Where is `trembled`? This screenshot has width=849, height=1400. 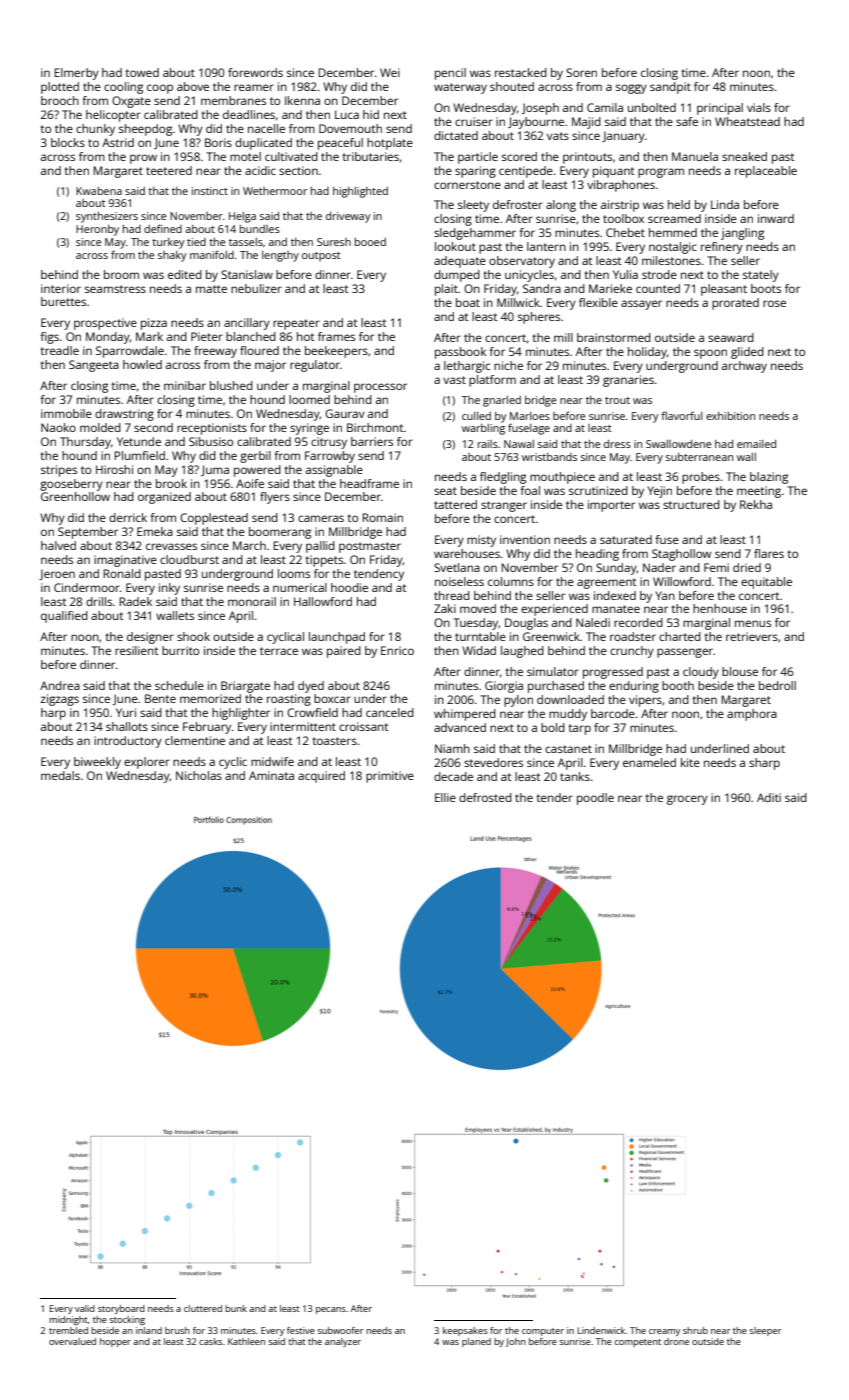
trembled is located at coordinates (68, 1330).
